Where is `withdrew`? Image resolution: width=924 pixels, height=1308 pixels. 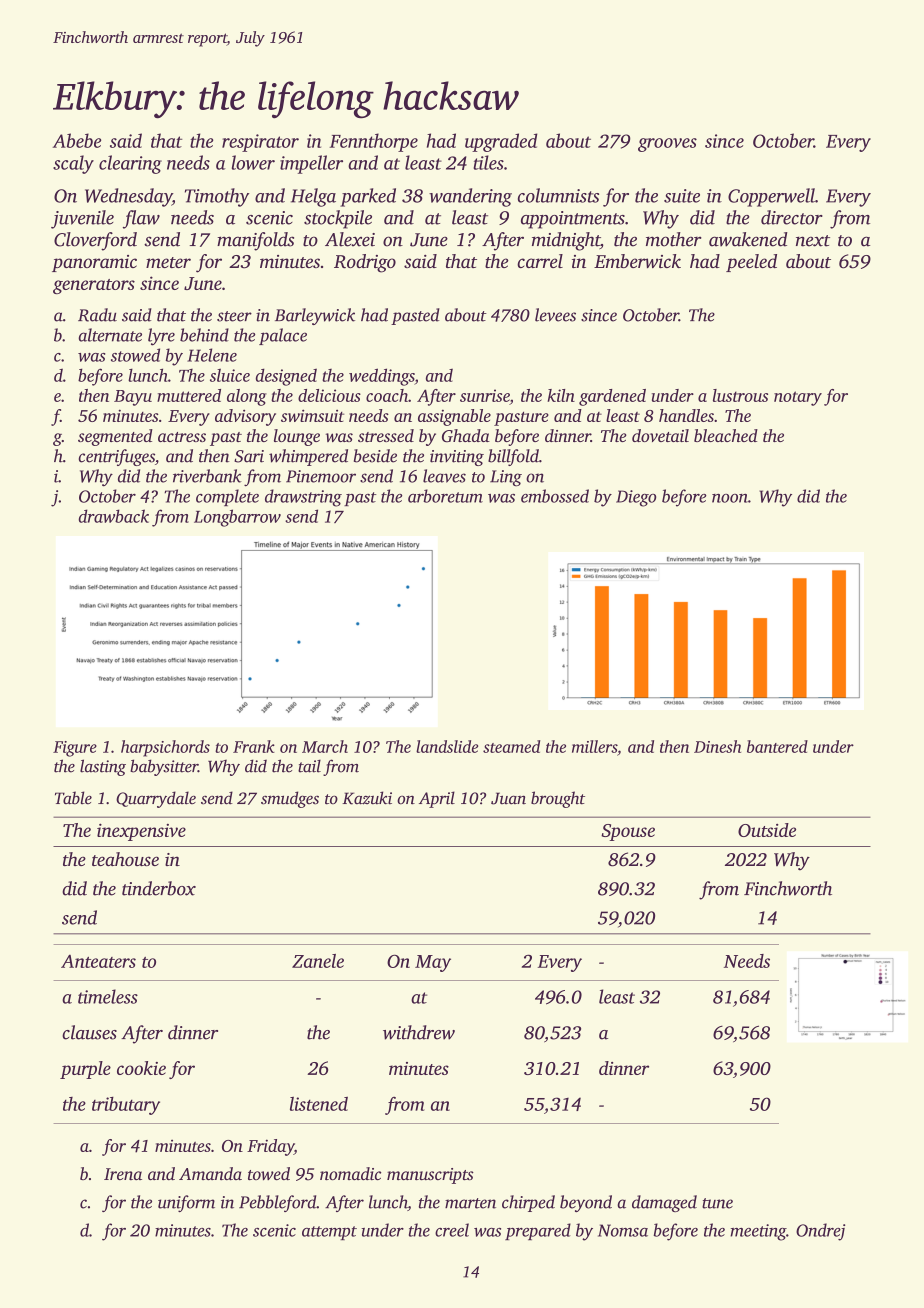
withdrew is located at coordinates (419, 1032).
